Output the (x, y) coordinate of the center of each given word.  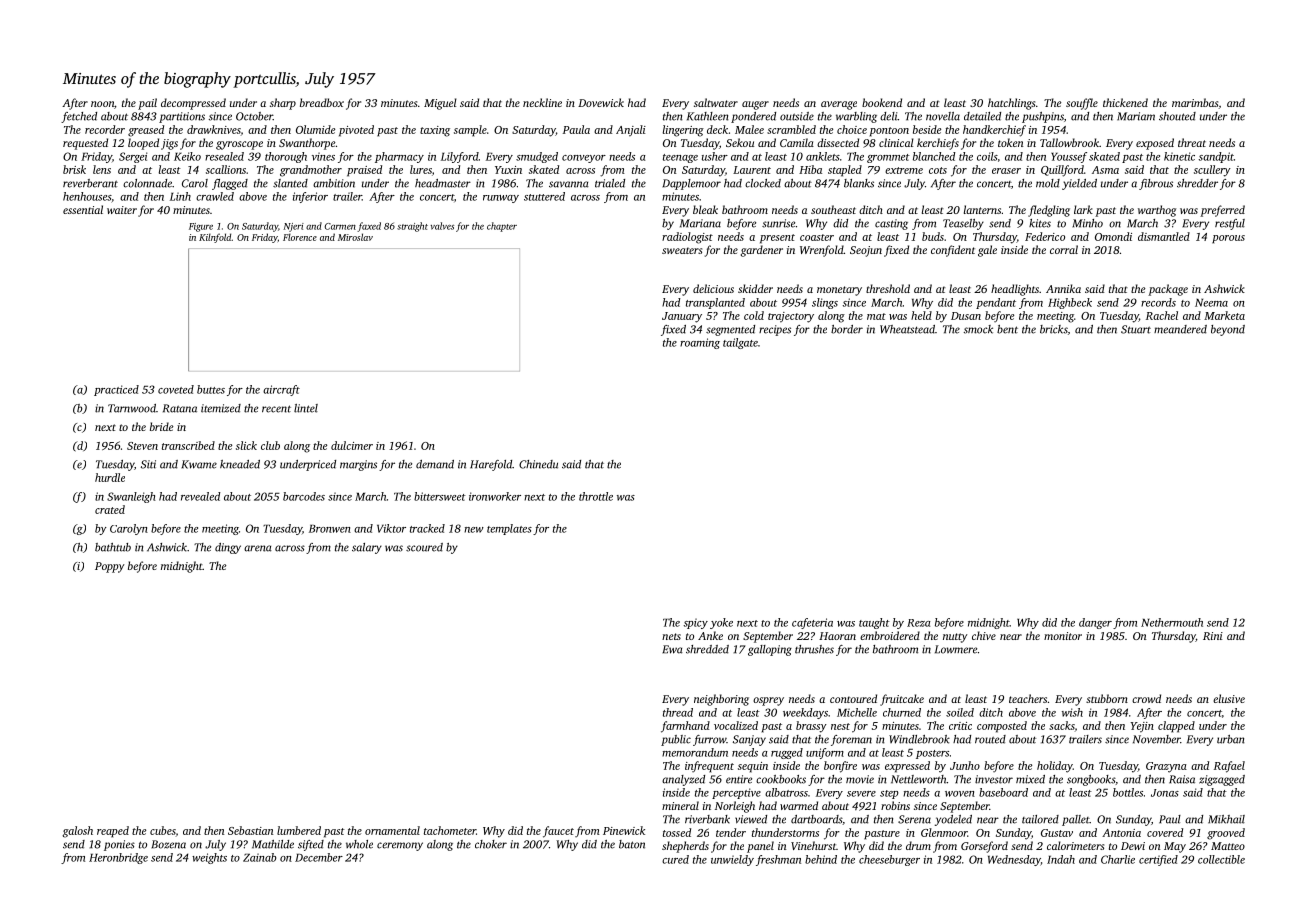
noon (102, 104)
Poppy (109, 567)
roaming (700, 343)
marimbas (1195, 102)
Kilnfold (215, 238)
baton (632, 844)
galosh (77, 832)
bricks (1053, 329)
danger (1095, 623)
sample (470, 131)
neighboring (721, 700)
